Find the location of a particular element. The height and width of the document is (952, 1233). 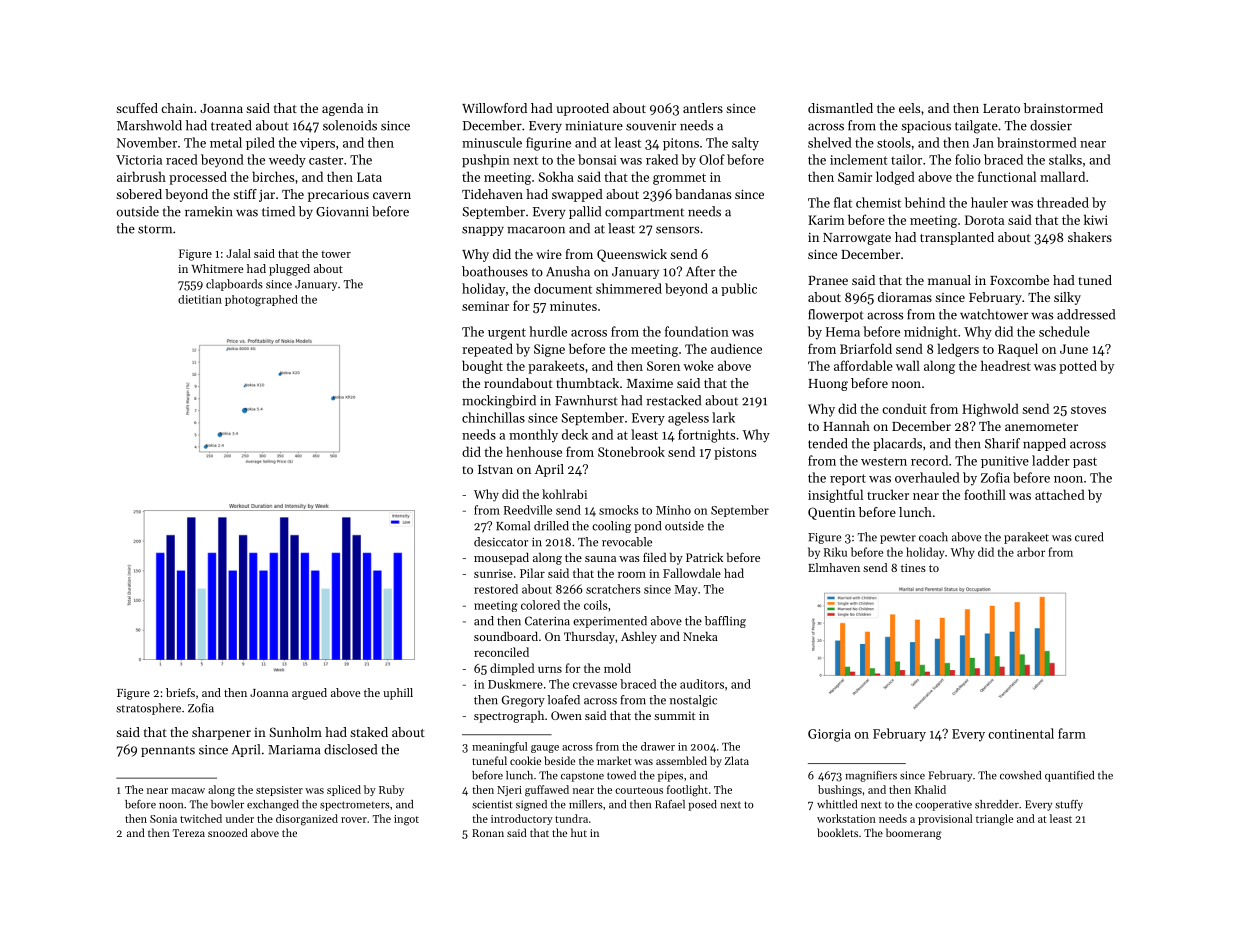

kiwi is located at coordinates (1096, 219).
